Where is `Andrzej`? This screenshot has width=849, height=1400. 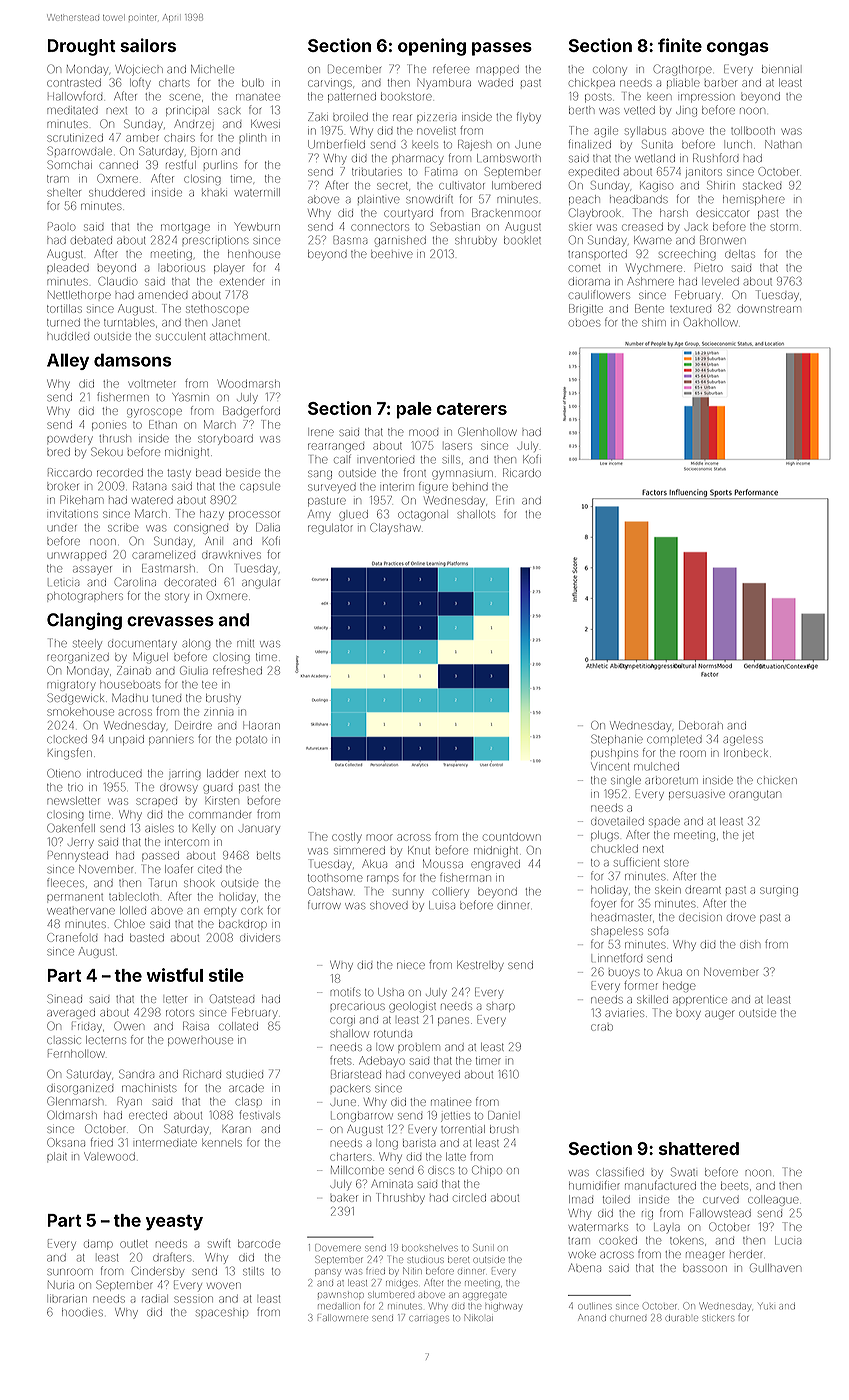
Andrzej is located at coordinates (193, 124).
